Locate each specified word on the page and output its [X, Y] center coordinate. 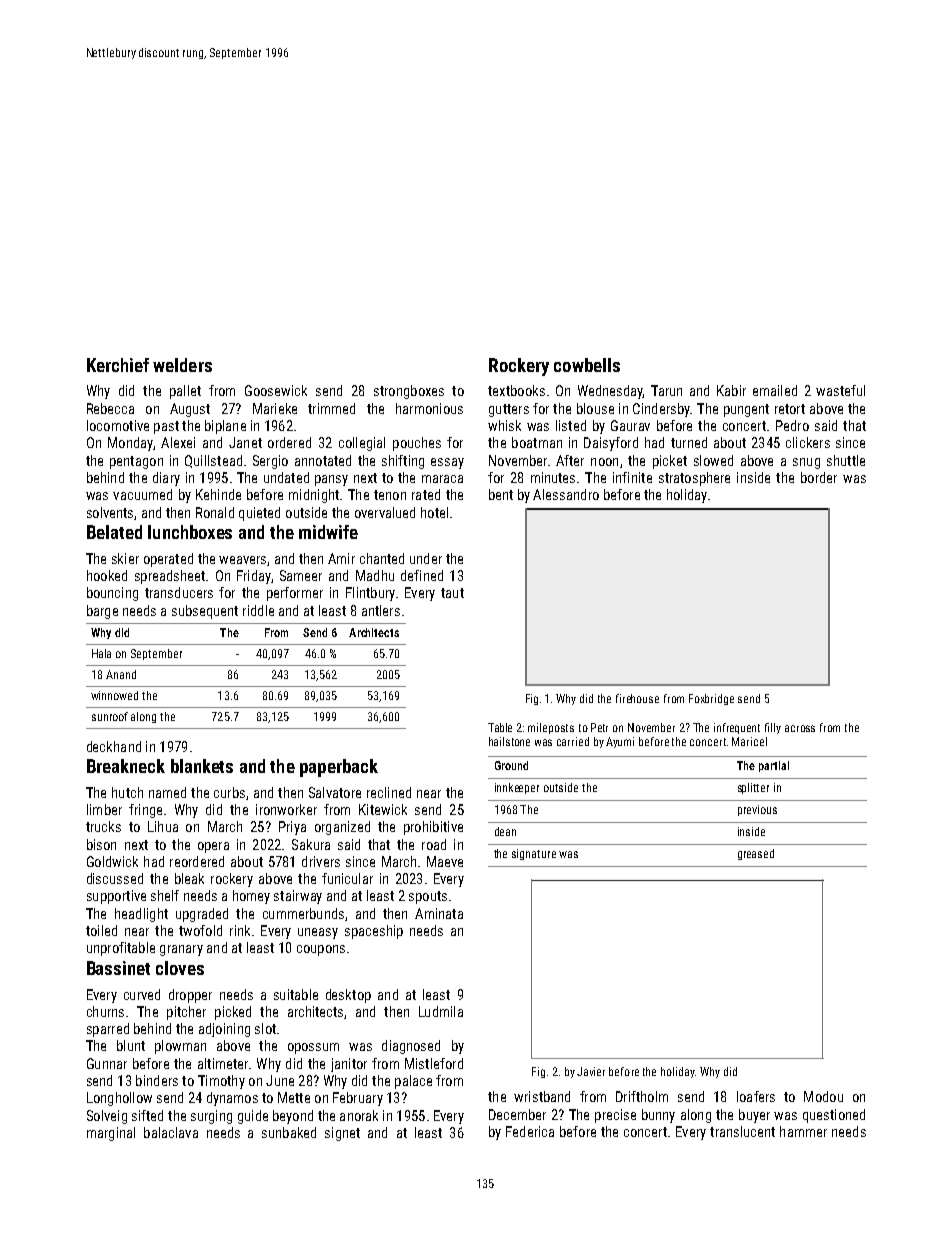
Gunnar [107, 1063]
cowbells [587, 365]
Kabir [731, 390]
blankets [202, 766]
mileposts [551, 728]
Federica [530, 1131]
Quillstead [213, 461]
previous [757, 810]
